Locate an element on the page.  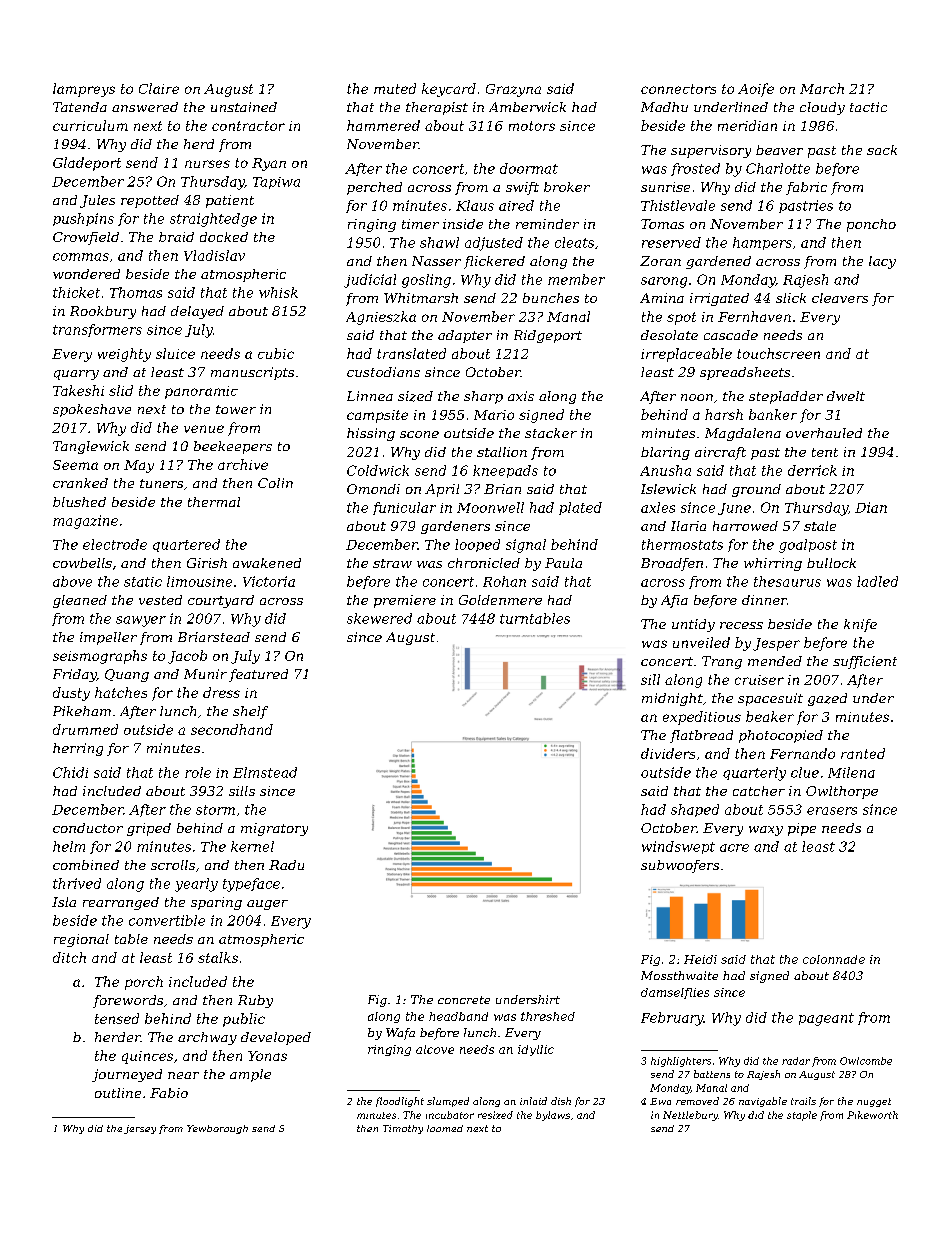
connectors is located at coordinates (678, 89).
